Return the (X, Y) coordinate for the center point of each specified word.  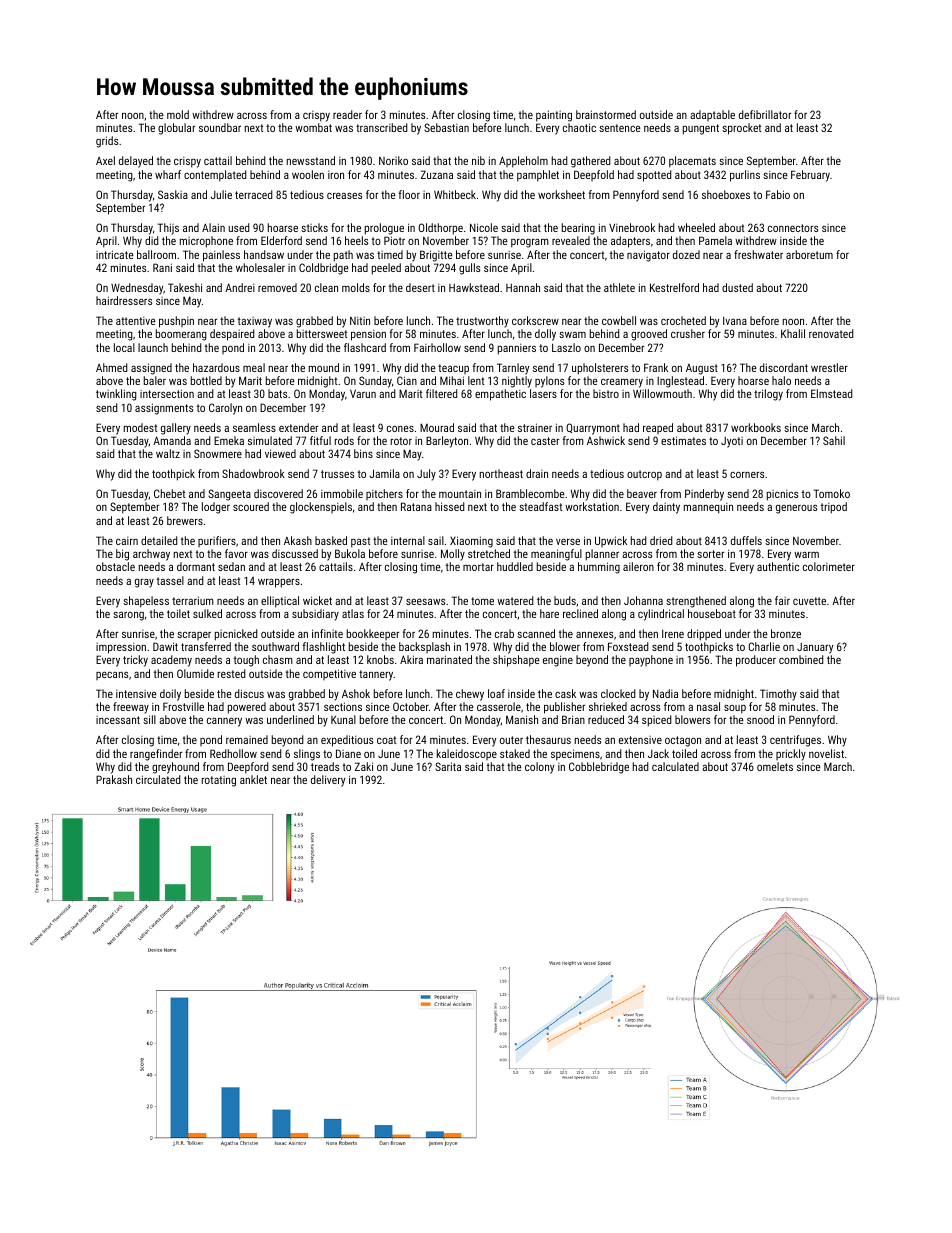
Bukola (350, 553)
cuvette (809, 601)
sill (149, 719)
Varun (363, 393)
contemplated (215, 176)
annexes (594, 634)
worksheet (561, 194)
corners (747, 474)
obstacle (115, 566)
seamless (254, 427)
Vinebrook (632, 227)
